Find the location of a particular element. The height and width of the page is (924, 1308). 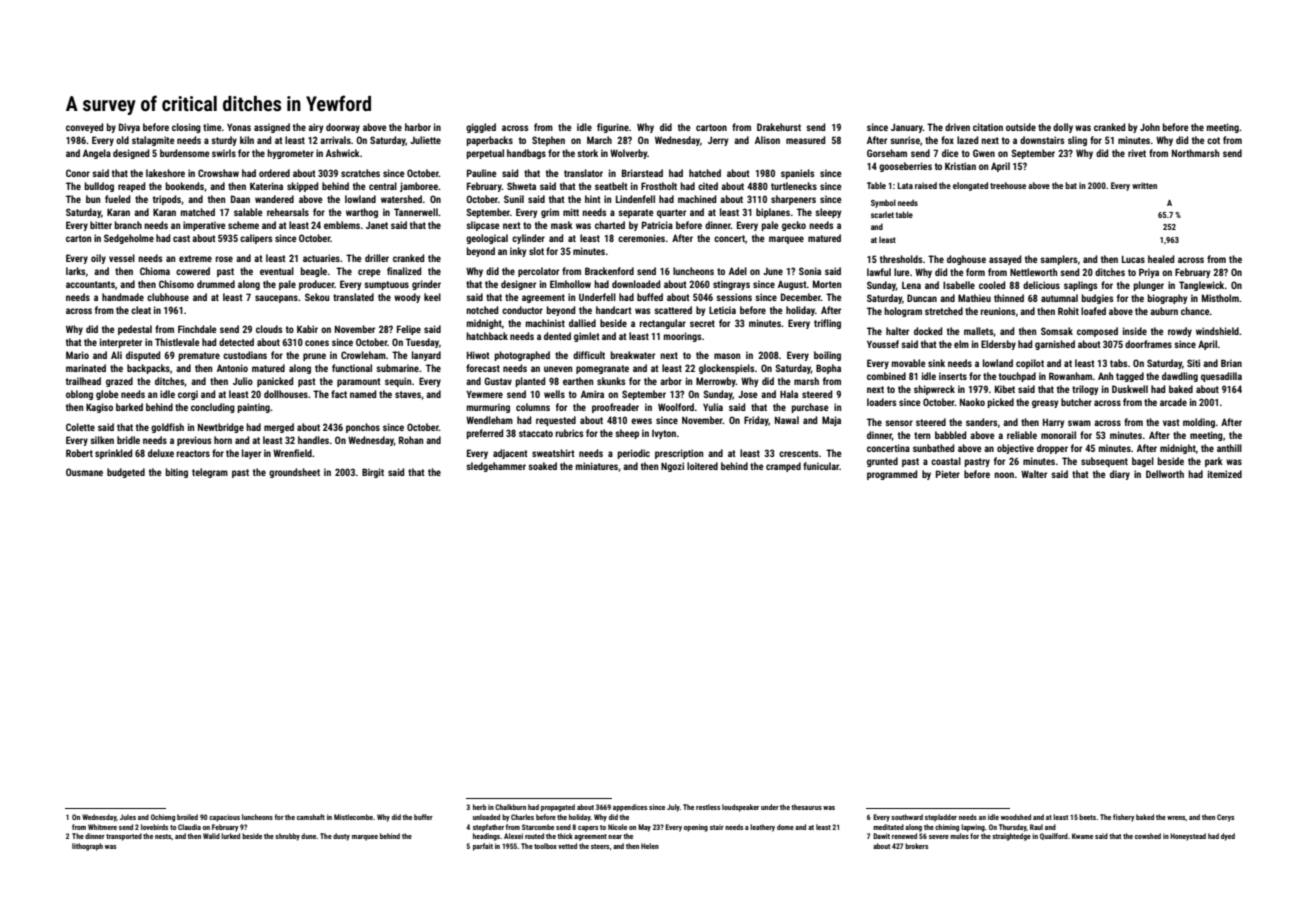

wrens is located at coordinates (1176, 818).
